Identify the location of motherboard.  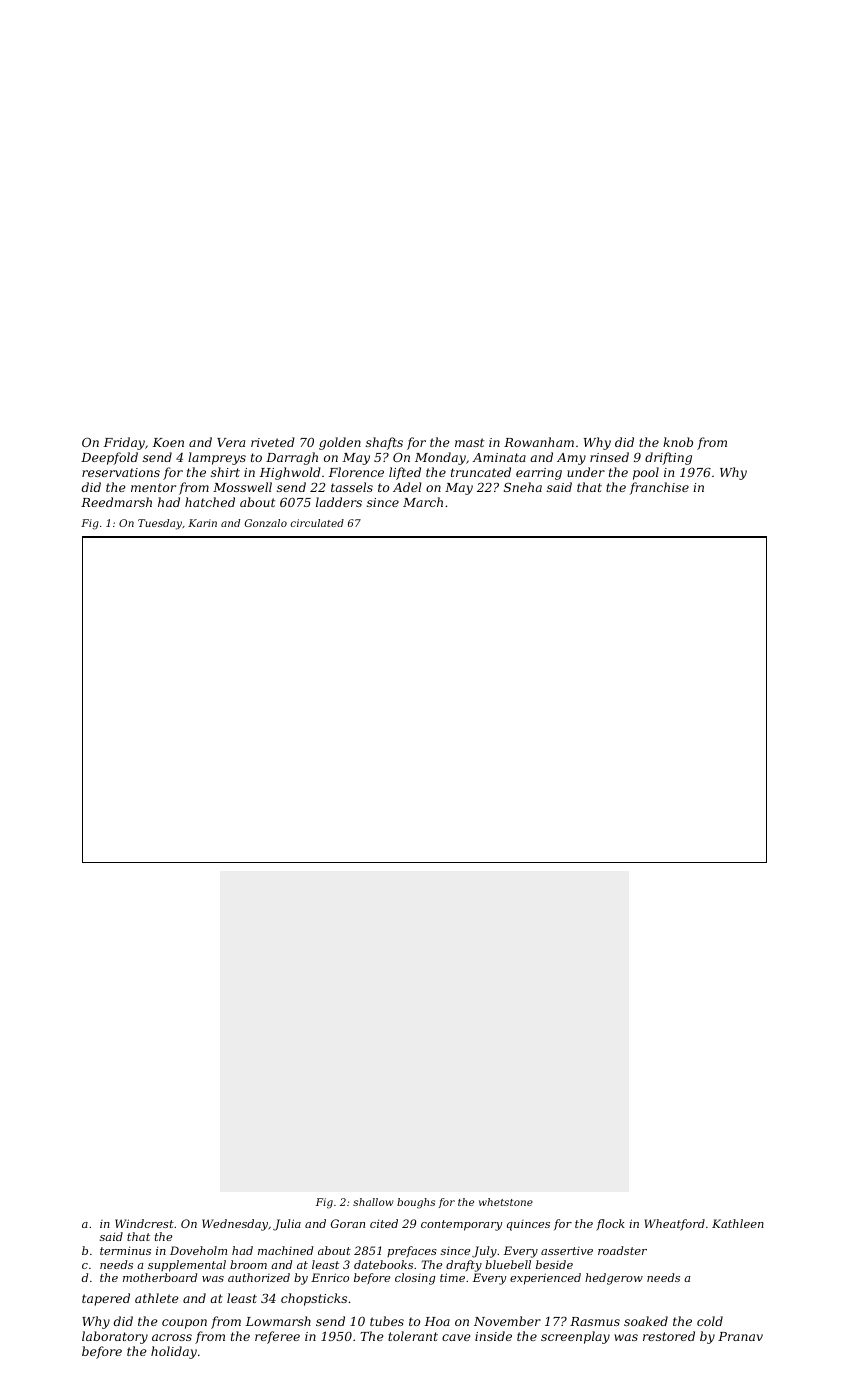
(160, 1277).
